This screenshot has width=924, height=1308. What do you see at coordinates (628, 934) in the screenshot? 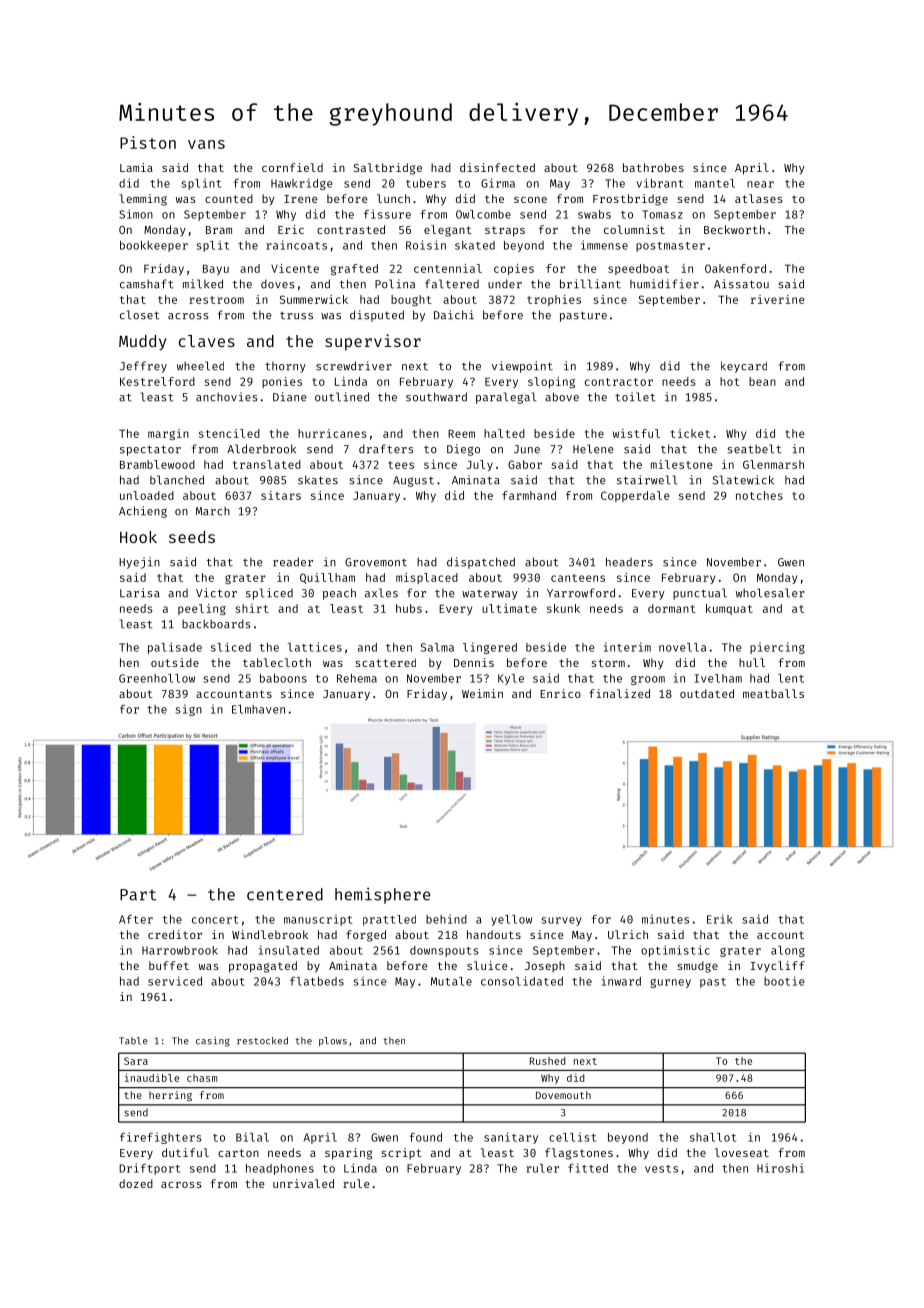
I see `Ulrich` at bounding box center [628, 934].
